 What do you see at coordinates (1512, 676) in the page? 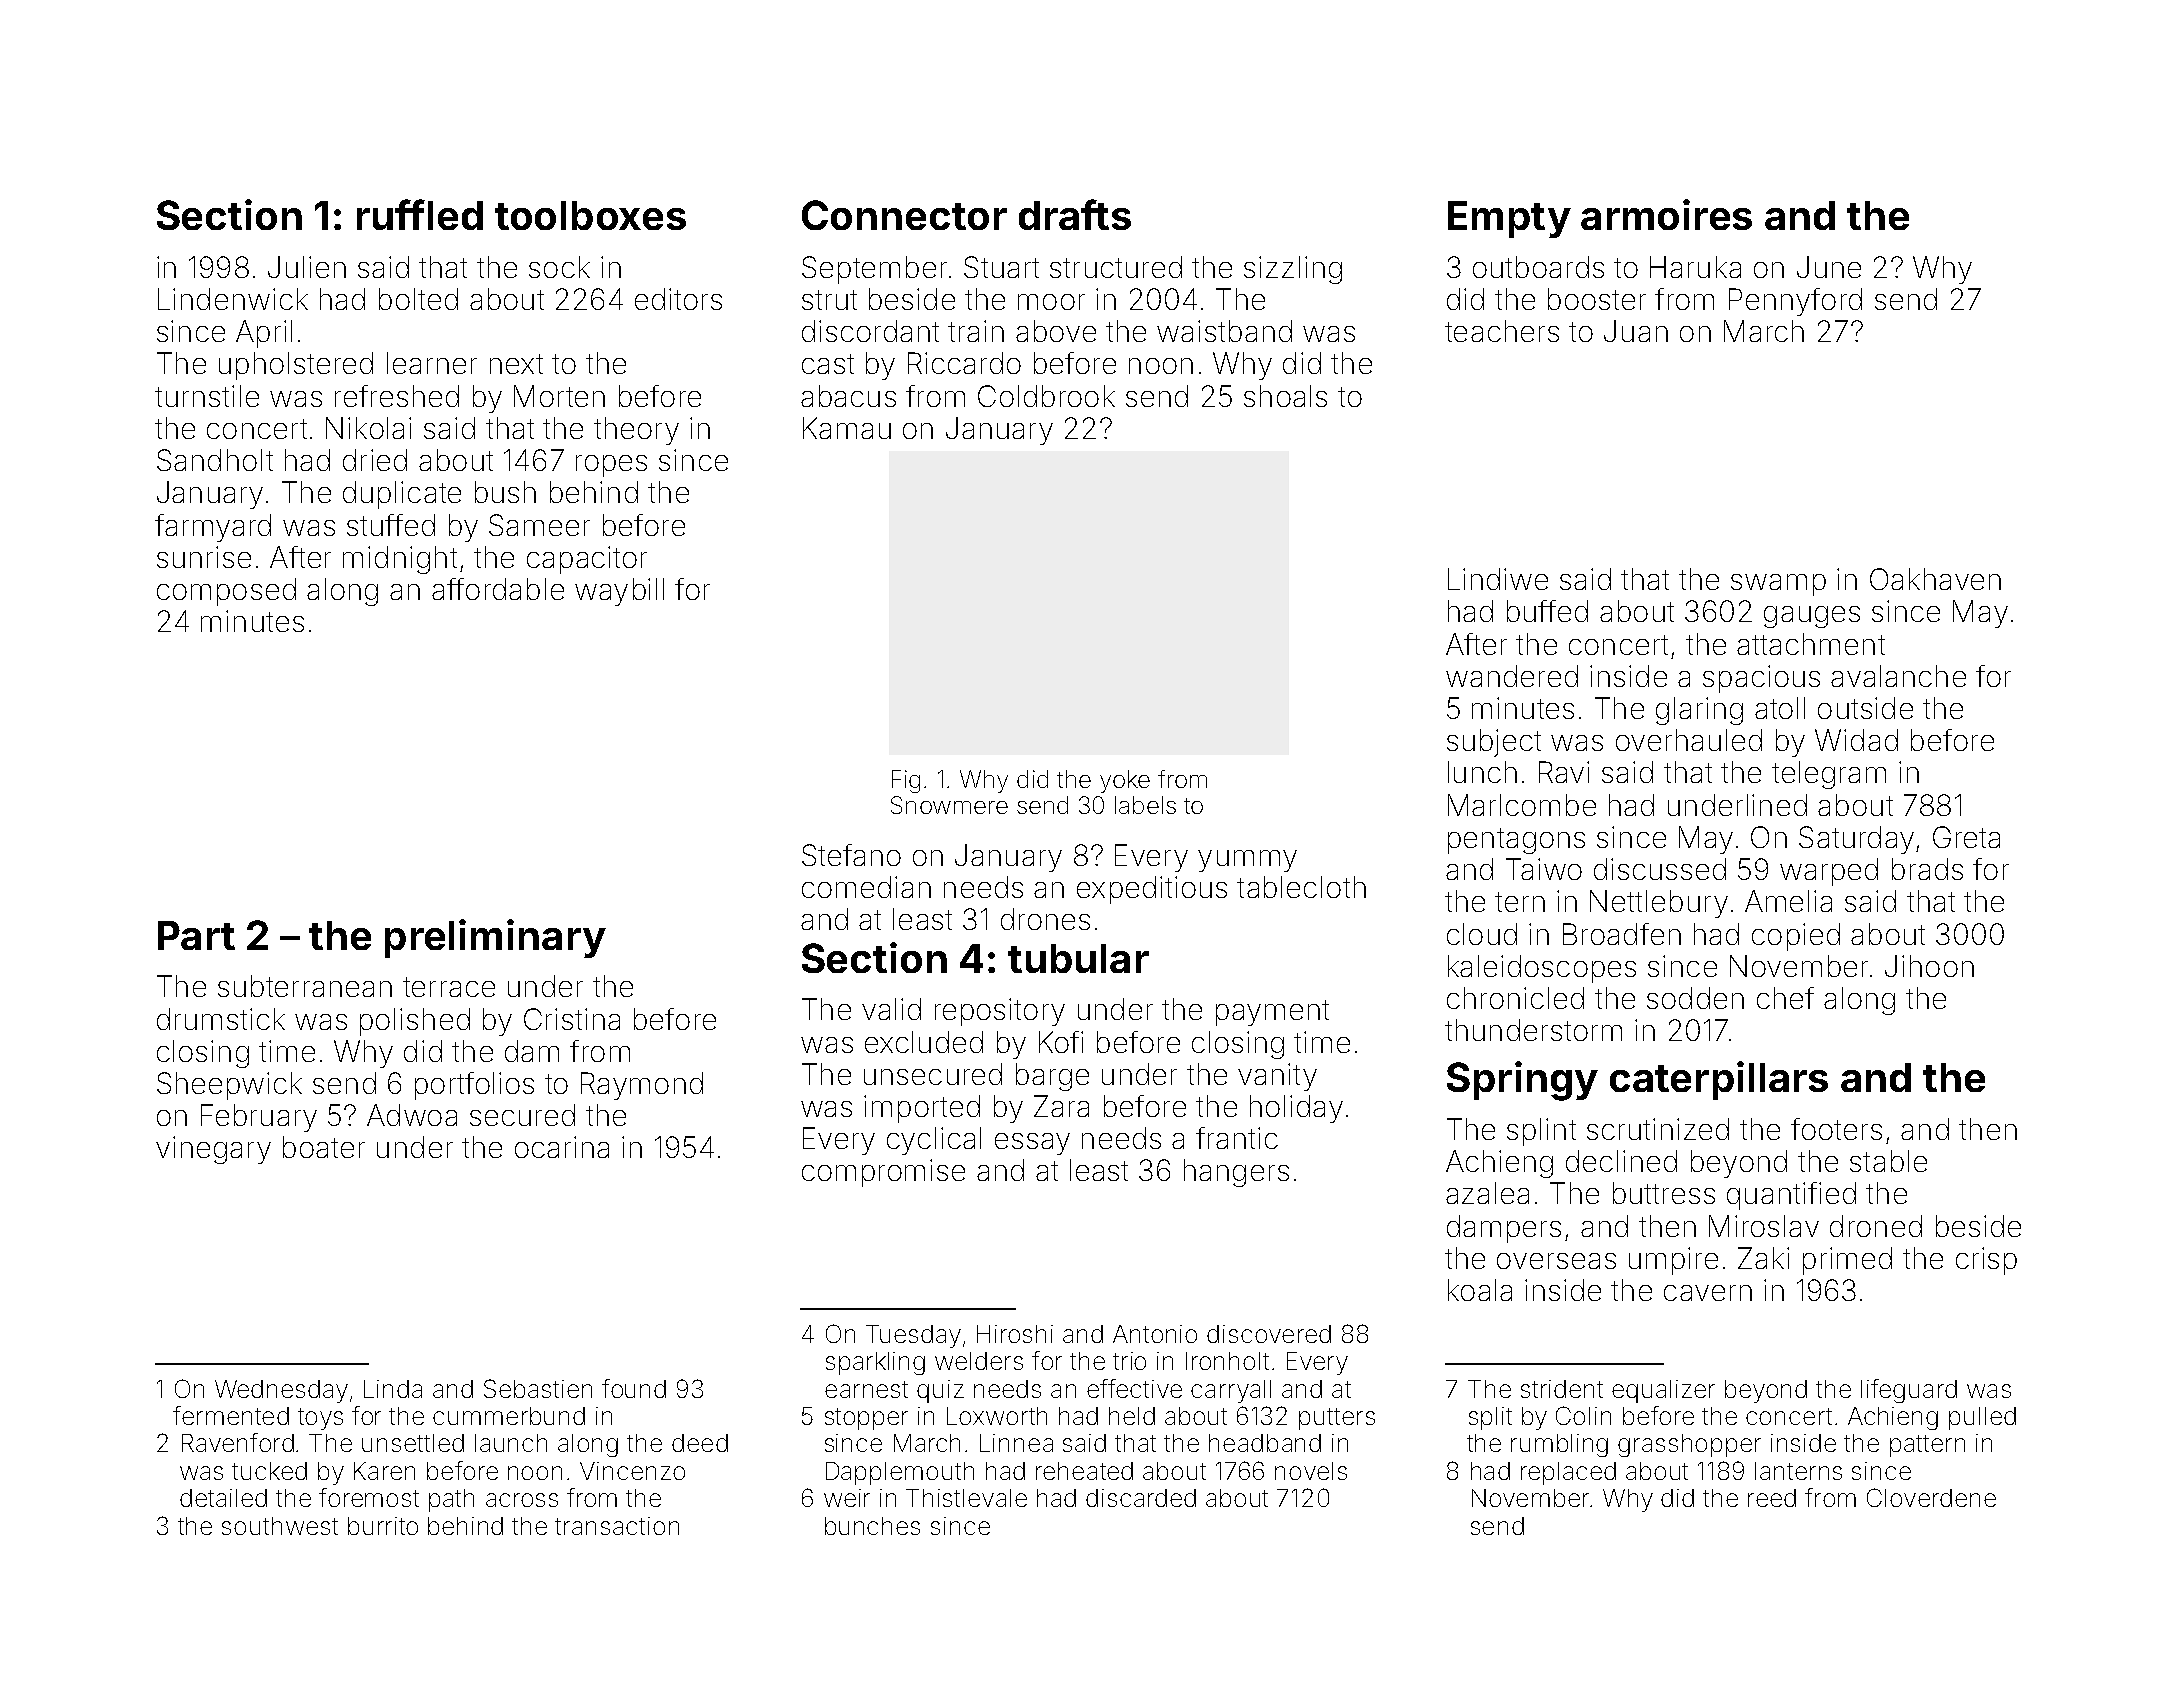
I see `wandered` at bounding box center [1512, 676].
